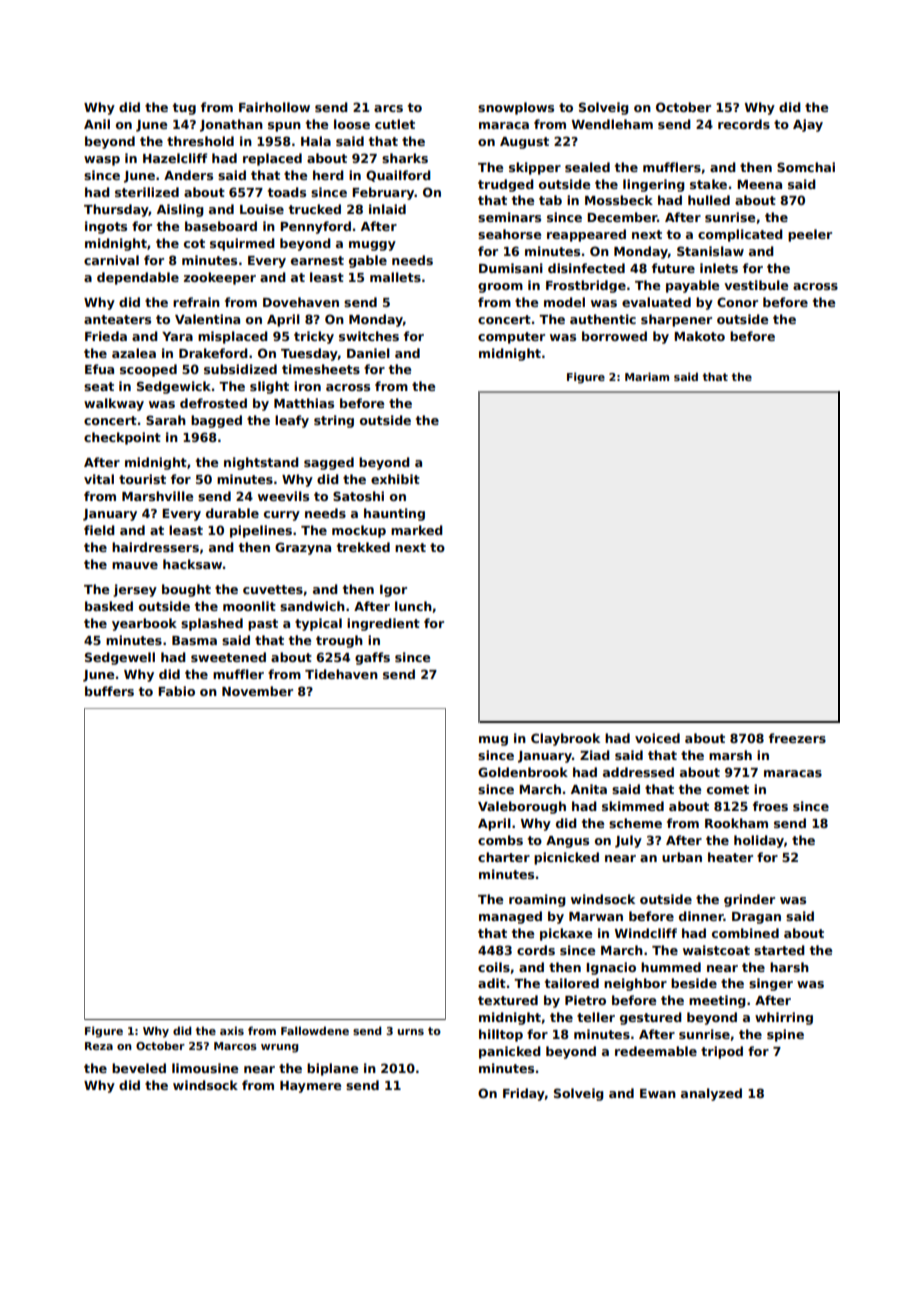  What do you see at coordinates (510, 1052) in the screenshot?
I see `panicked` at bounding box center [510, 1052].
